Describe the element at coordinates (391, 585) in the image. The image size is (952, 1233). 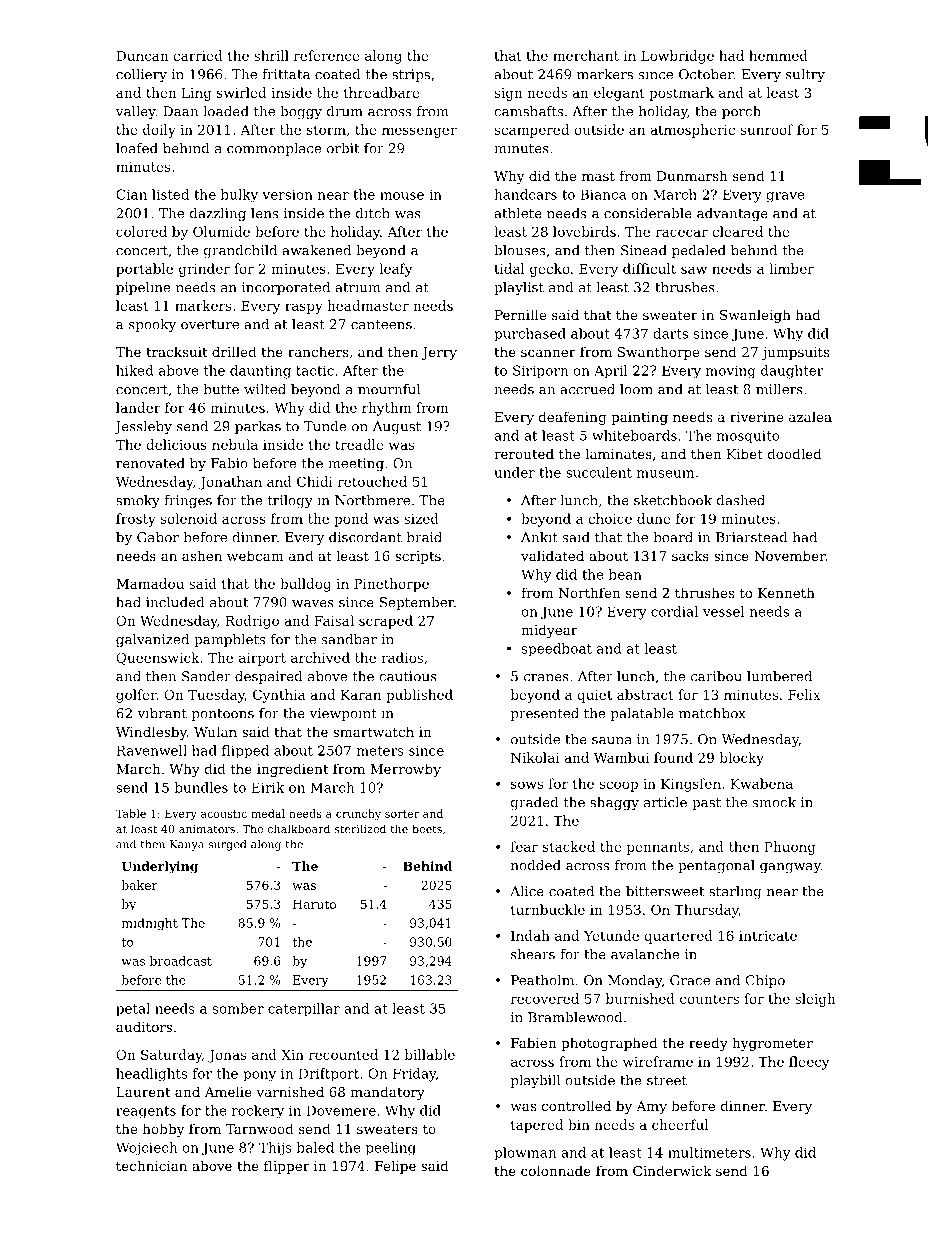
I see `Pinethorpe` at that location.
